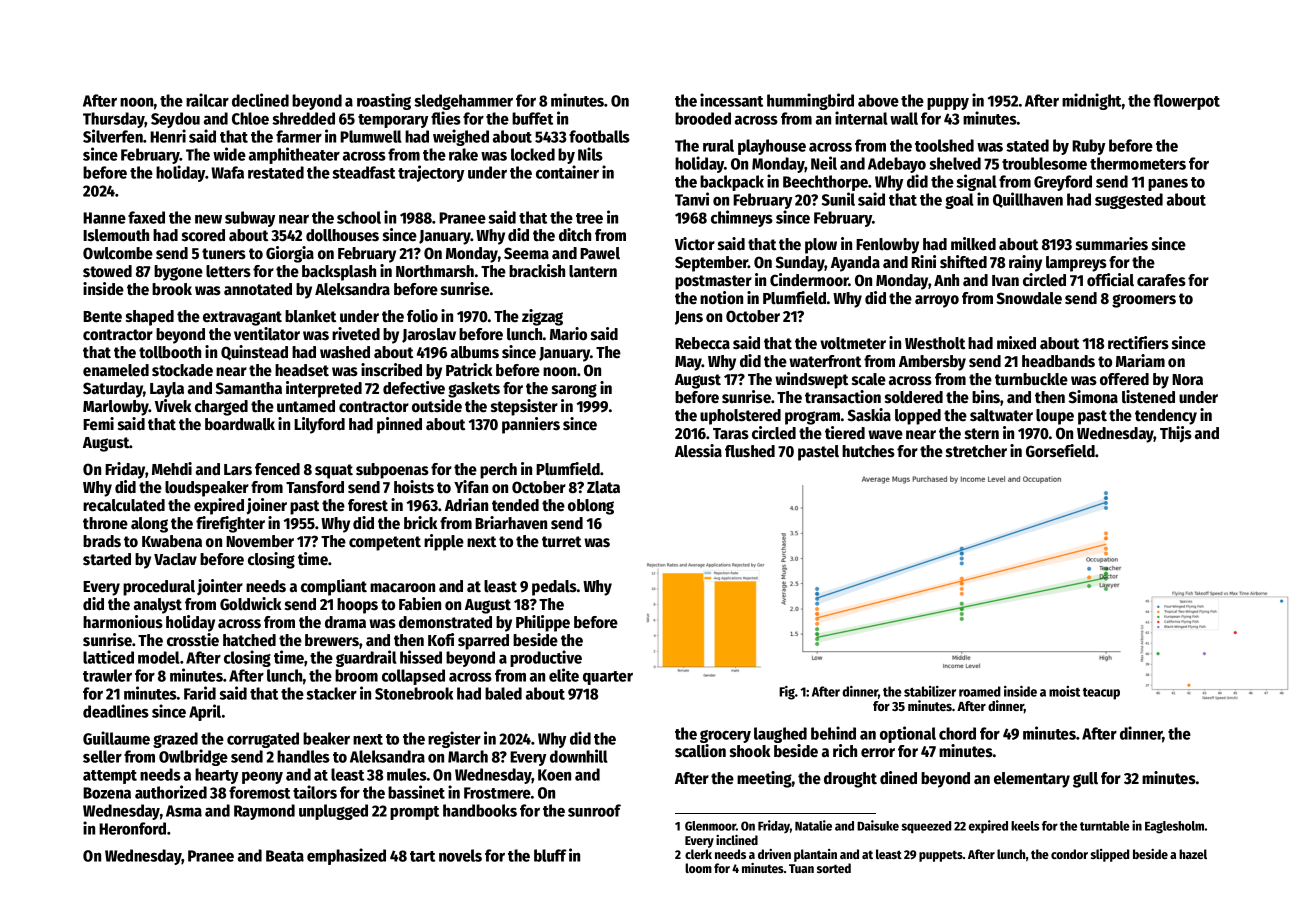 Image resolution: width=1308 pixels, height=924 pixels. What do you see at coordinates (1186, 102) in the image?
I see `flowerpot` at bounding box center [1186, 102].
